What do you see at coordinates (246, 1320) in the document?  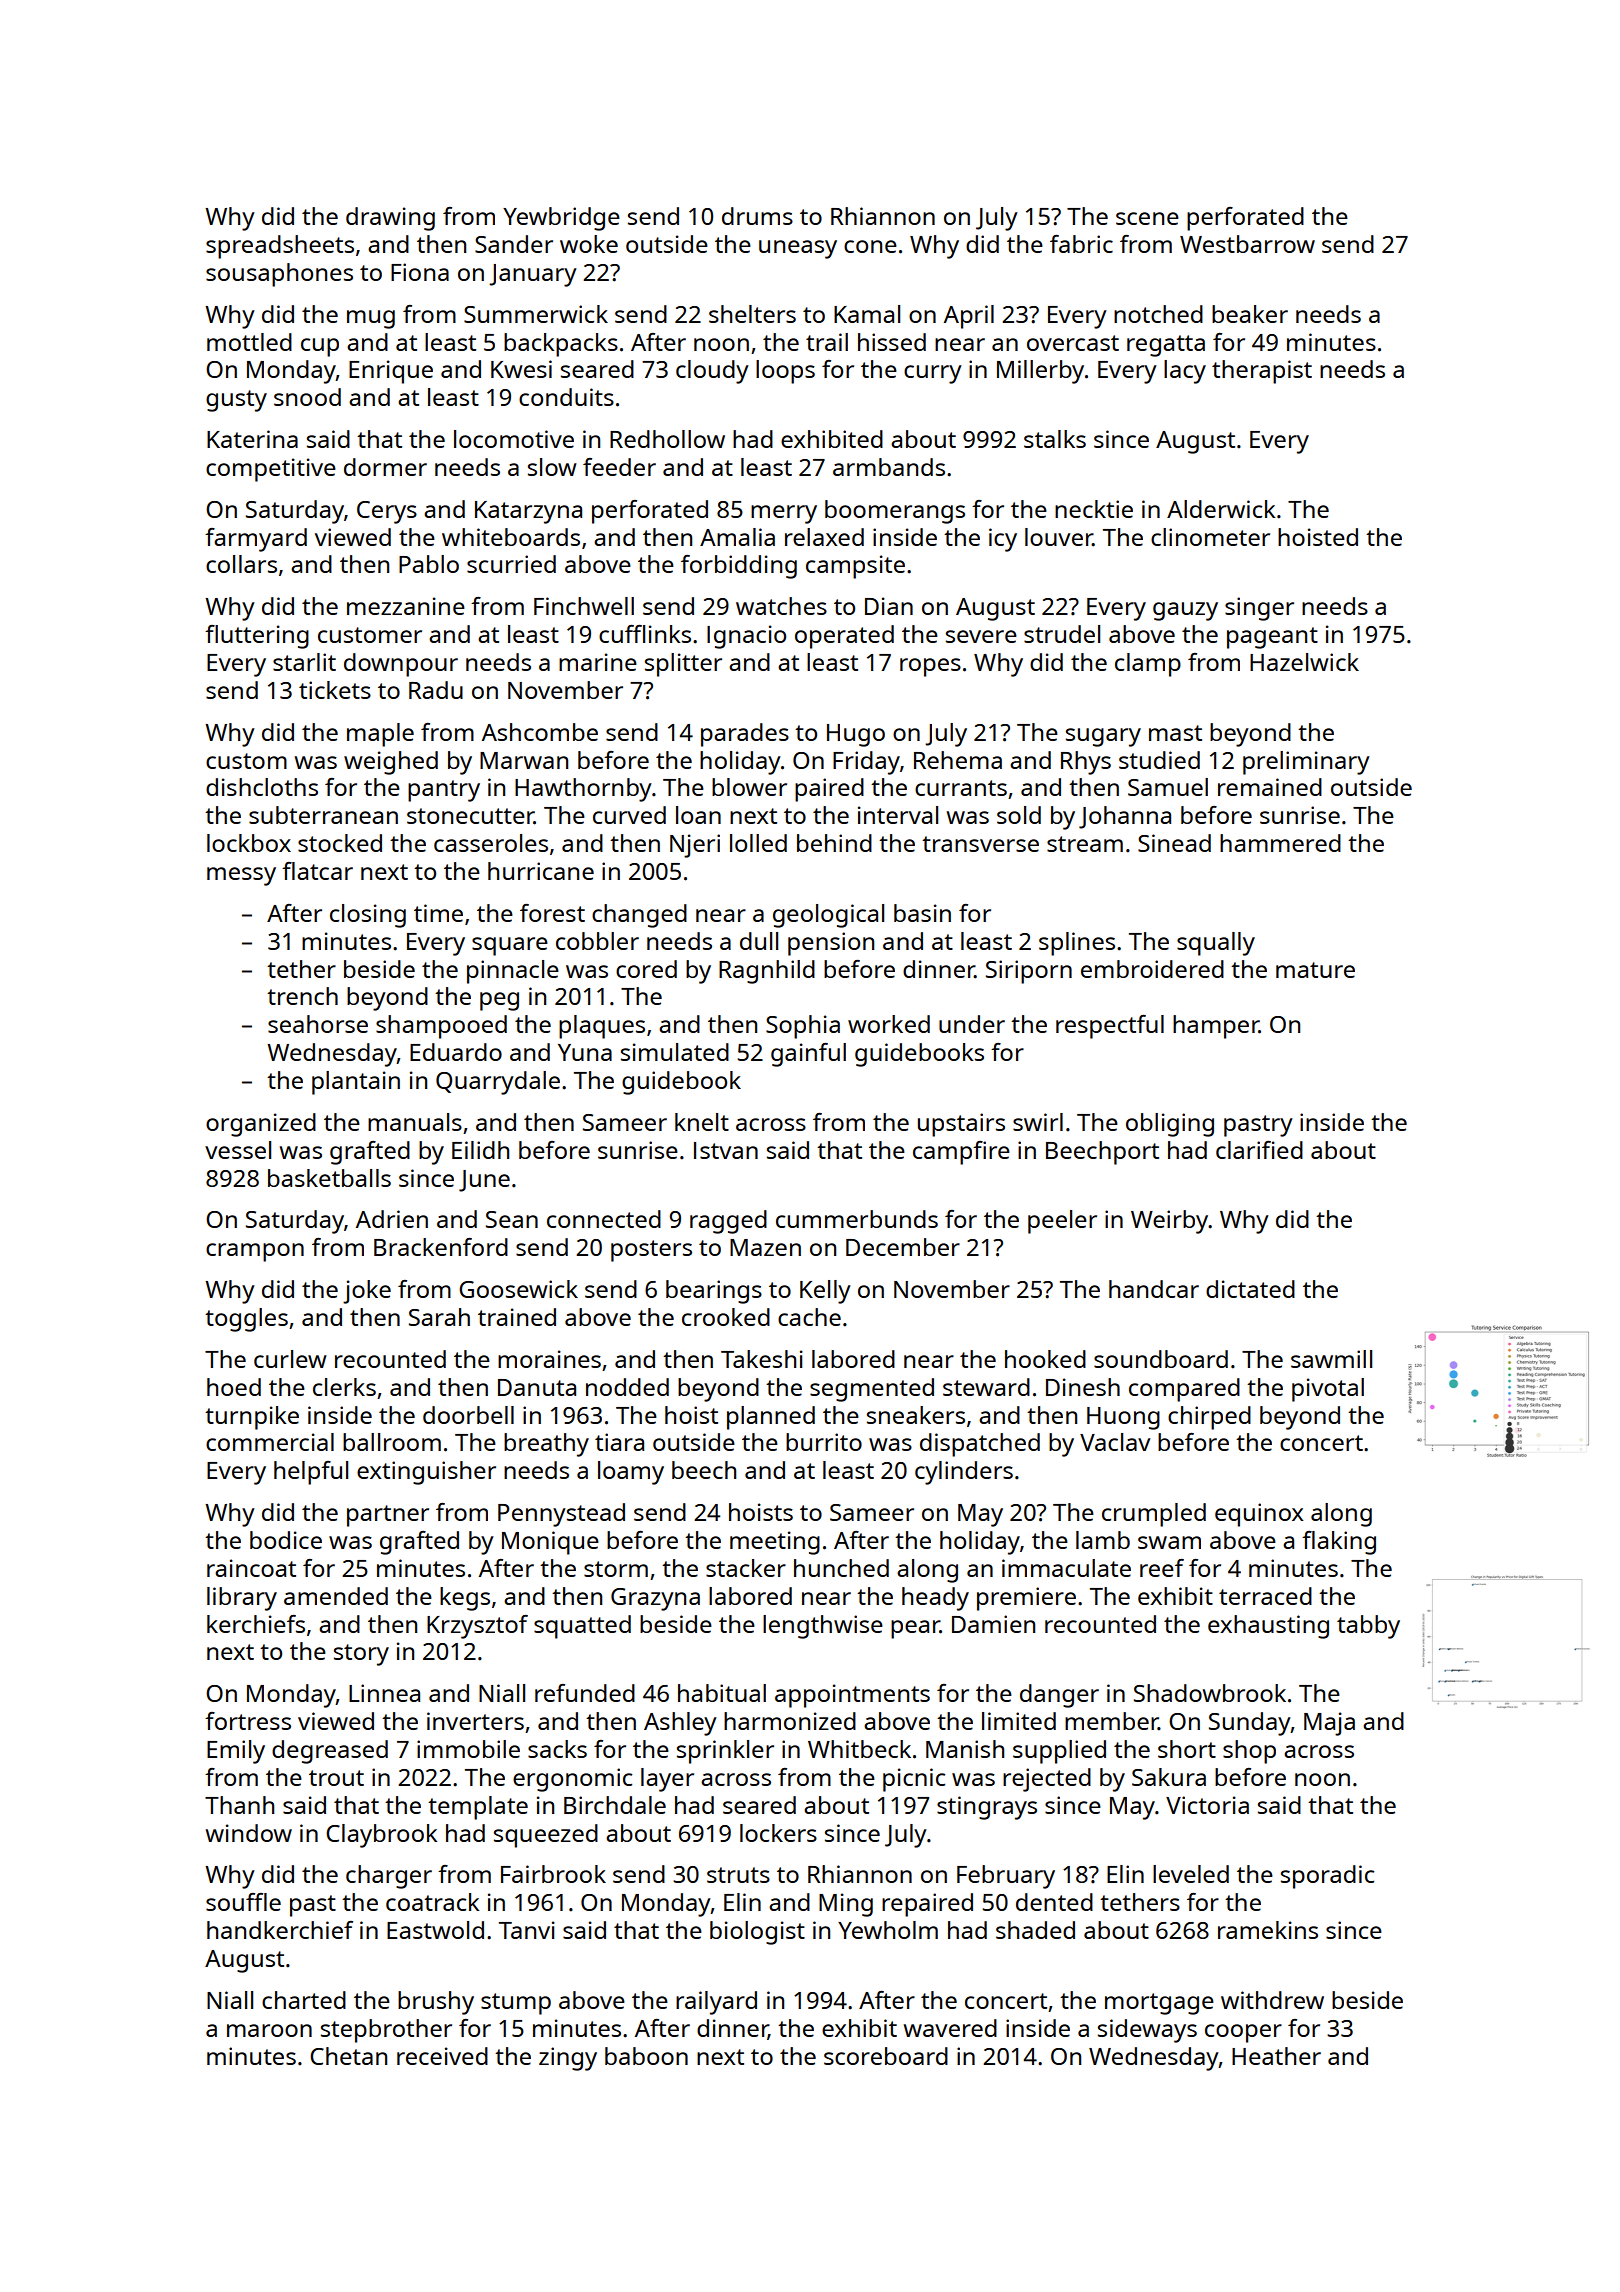 I see `toggles` at bounding box center [246, 1320].
